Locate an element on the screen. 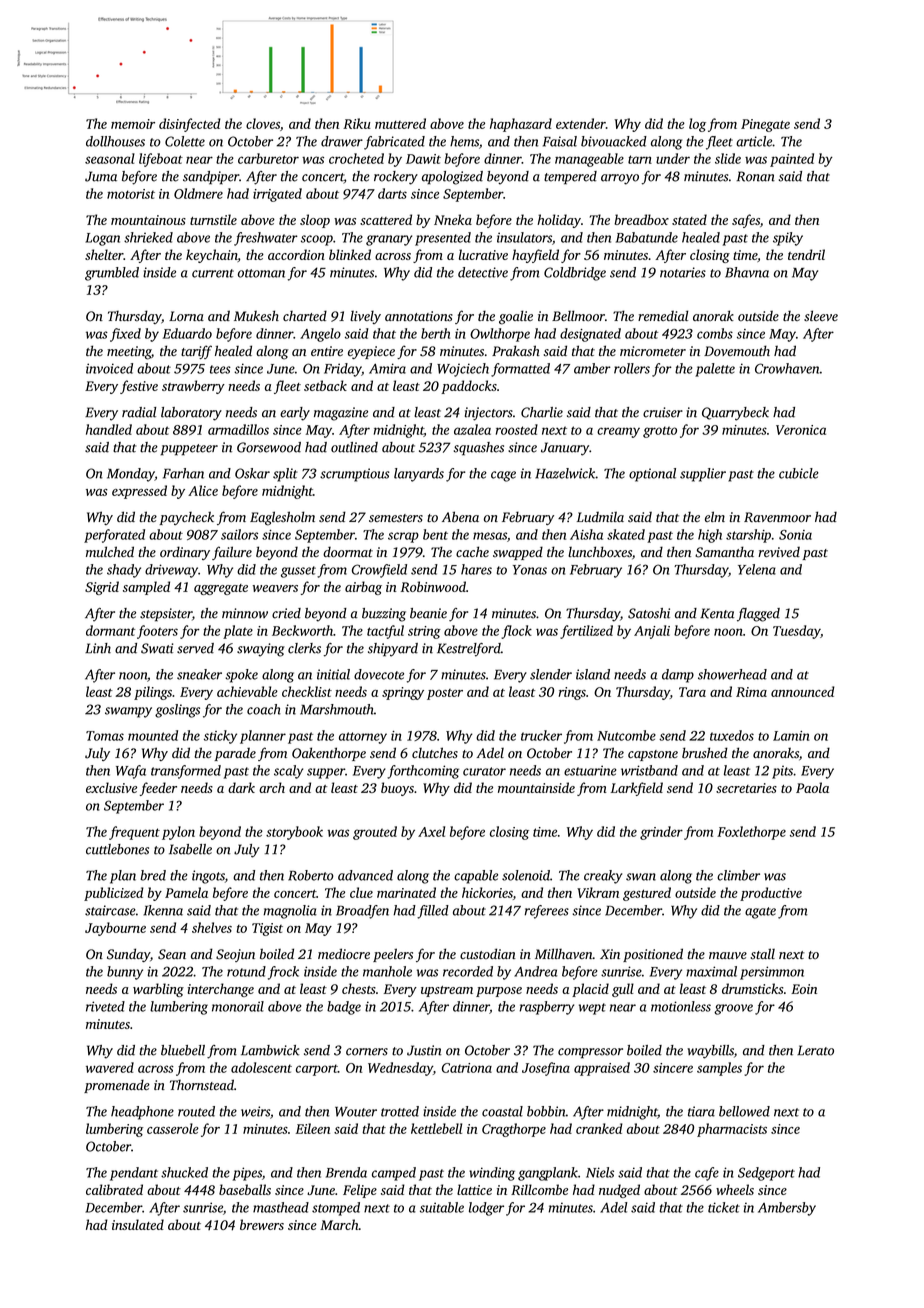  Logan is located at coordinates (102, 239).
